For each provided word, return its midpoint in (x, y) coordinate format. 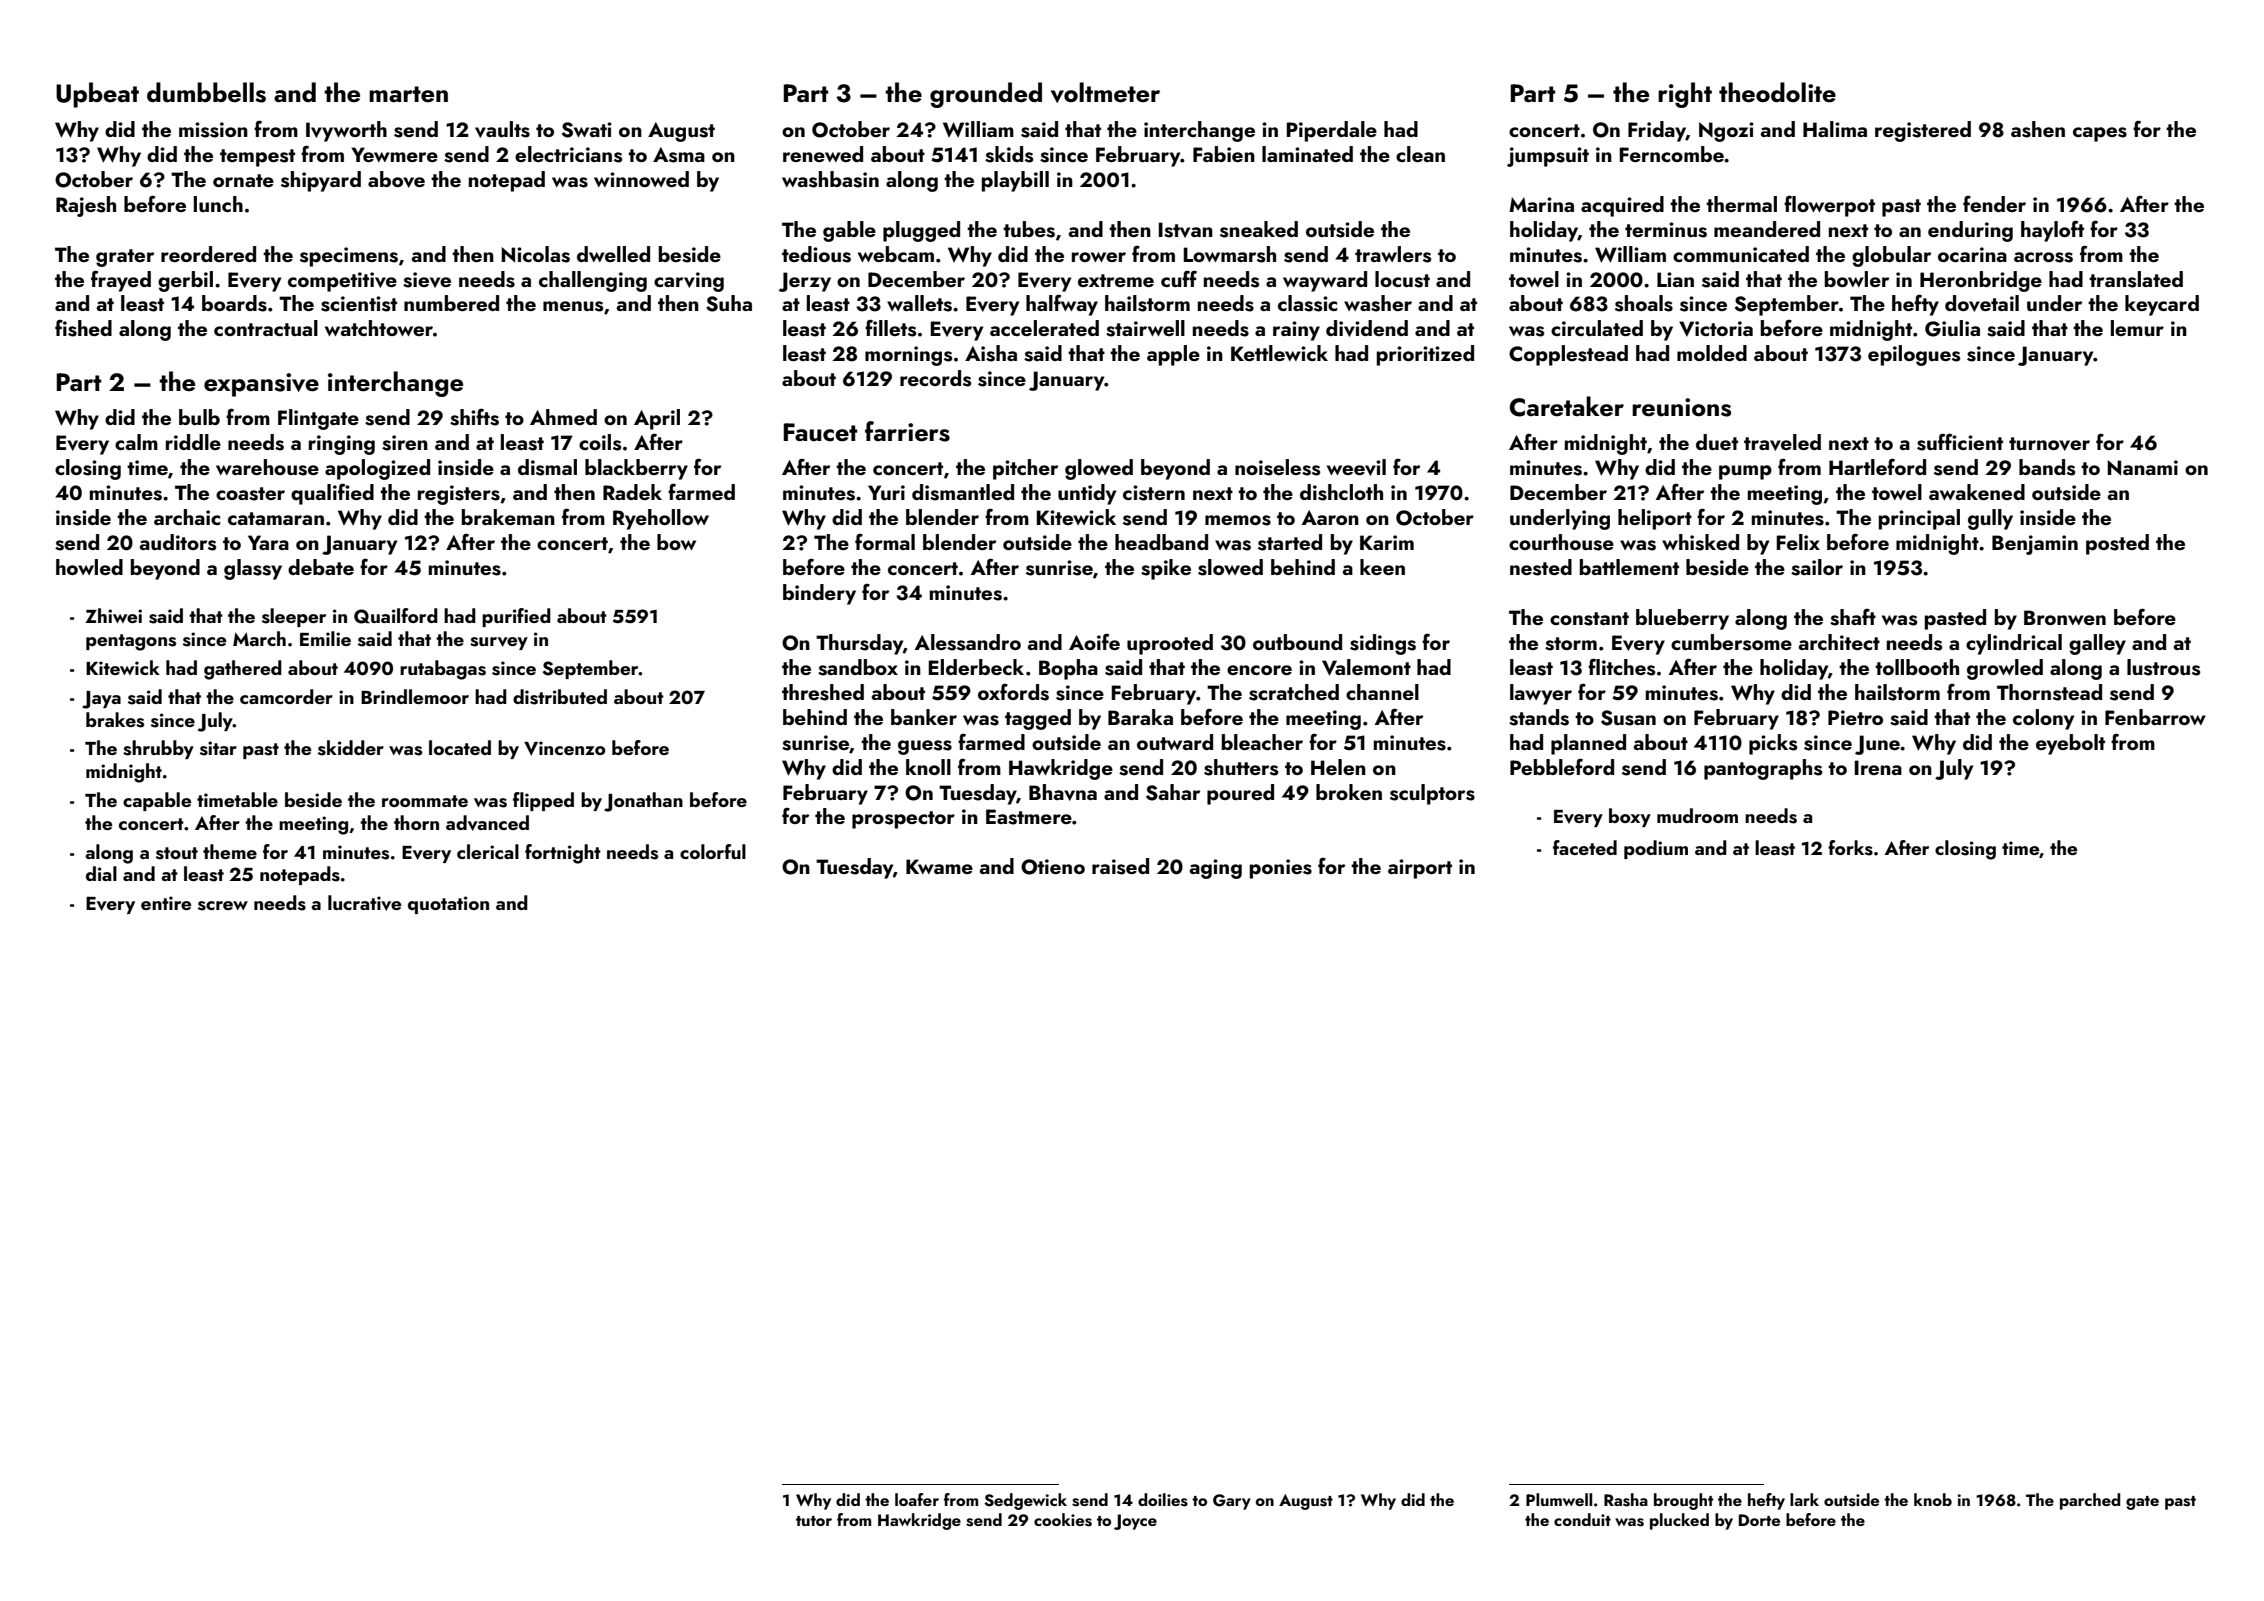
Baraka (1140, 717)
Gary (1232, 1502)
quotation (448, 905)
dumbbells (206, 92)
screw (223, 906)
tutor (814, 1521)
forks (1850, 848)
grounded (986, 95)
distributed (560, 697)
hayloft (2052, 231)
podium (1656, 849)
